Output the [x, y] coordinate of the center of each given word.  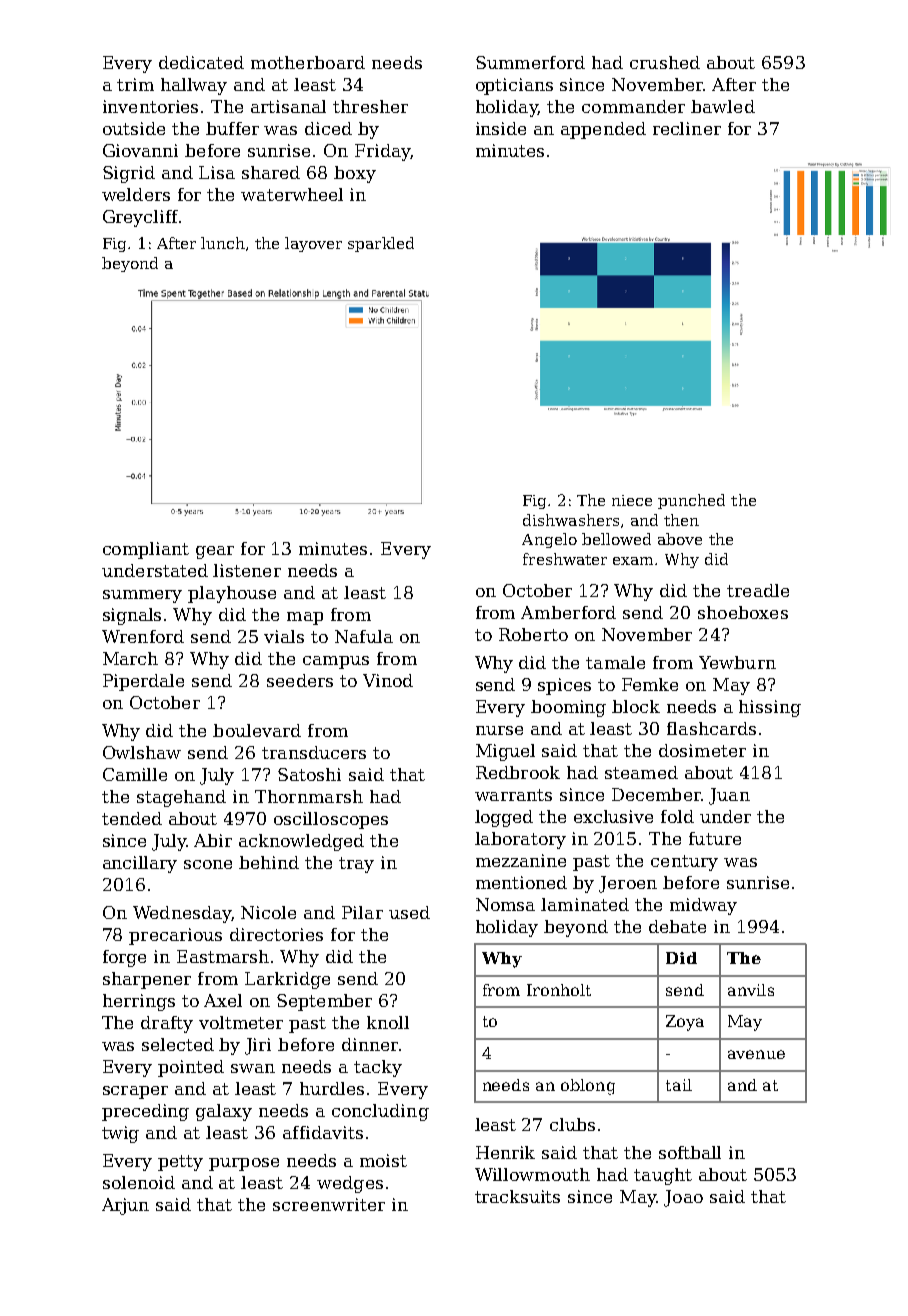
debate [677, 926]
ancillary [140, 864]
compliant [146, 550]
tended [132, 818]
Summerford [530, 62]
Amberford [568, 612]
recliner [687, 128]
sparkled [381, 244]
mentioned [521, 882]
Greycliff [140, 218]
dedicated [201, 62]
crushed [665, 62]
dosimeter [702, 750]
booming [568, 708]
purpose [244, 1164]
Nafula [364, 636]
